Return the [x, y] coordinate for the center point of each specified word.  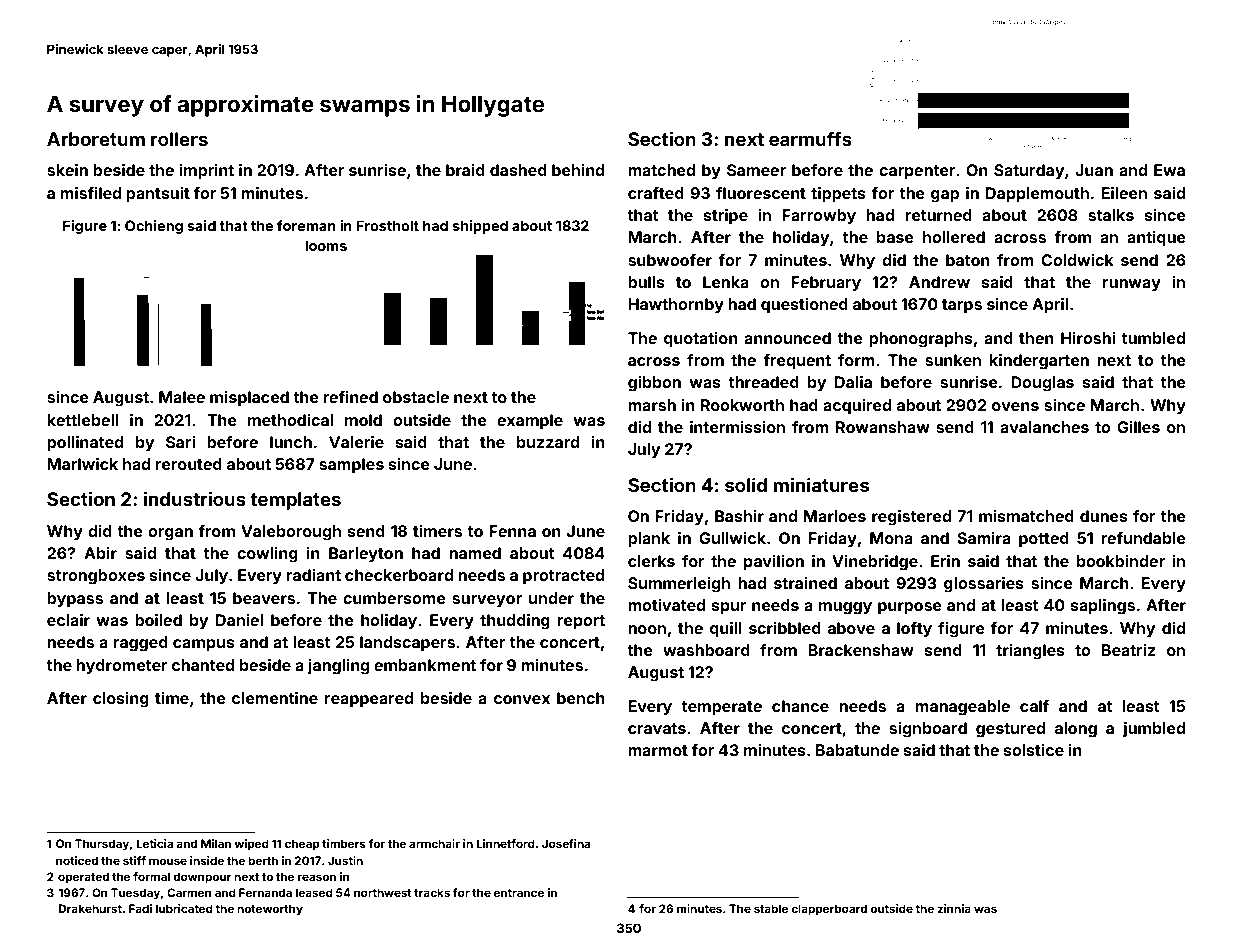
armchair [434, 843]
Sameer [756, 170]
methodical [290, 420]
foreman [306, 225]
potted [1044, 540]
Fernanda [265, 892]
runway [1132, 285]
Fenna [512, 531]
